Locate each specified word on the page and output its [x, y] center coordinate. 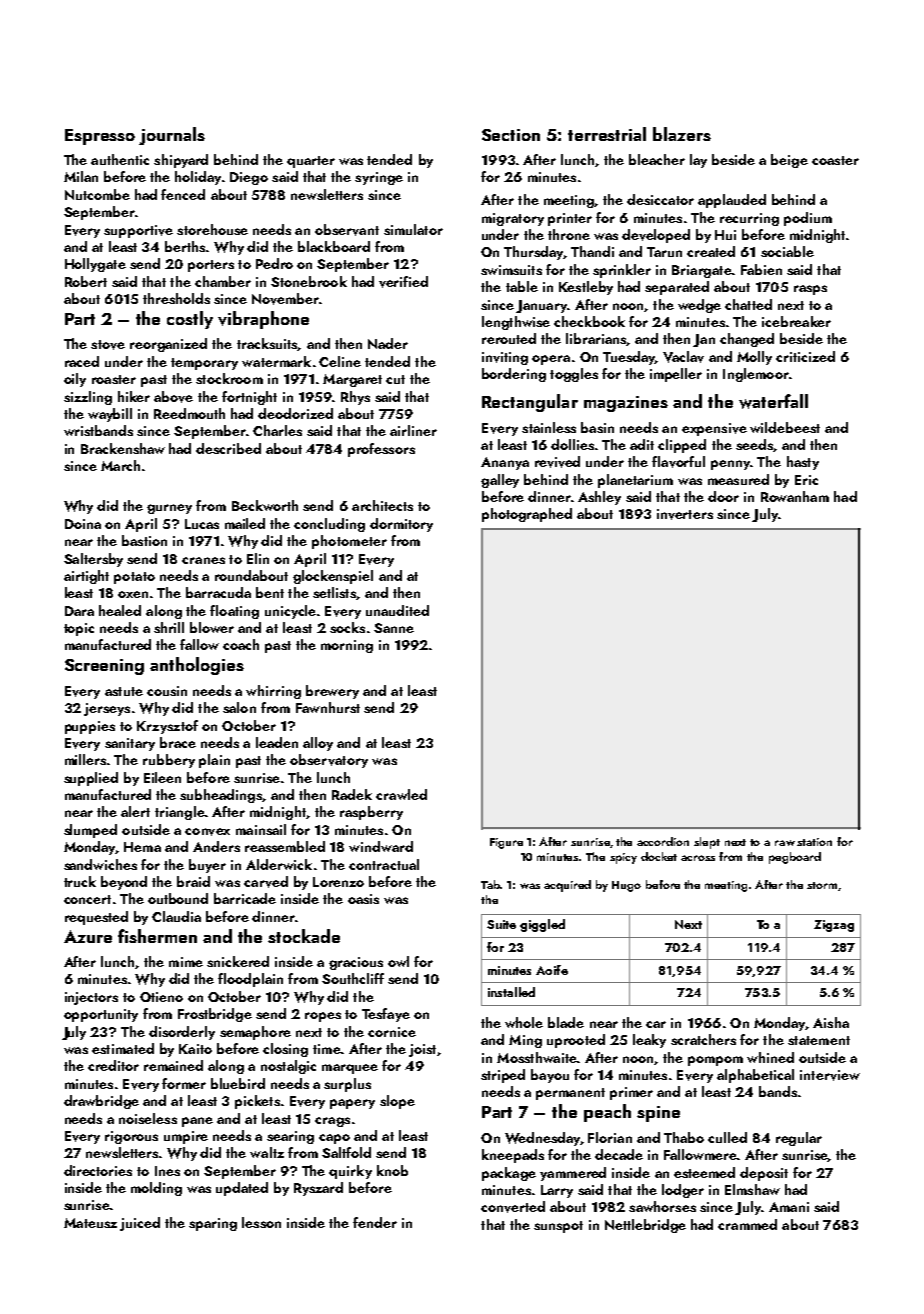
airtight [86, 577]
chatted [748, 304]
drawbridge [101, 1102]
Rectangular [530, 403]
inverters [685, 514]
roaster [114, 379]
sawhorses [662, 1206]
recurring [749, 219]
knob [392, 1170]
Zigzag [834, 926]
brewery [332, 692]
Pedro [274, 263]
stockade [304, 936]
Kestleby [586, 288]
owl [398, 961]
